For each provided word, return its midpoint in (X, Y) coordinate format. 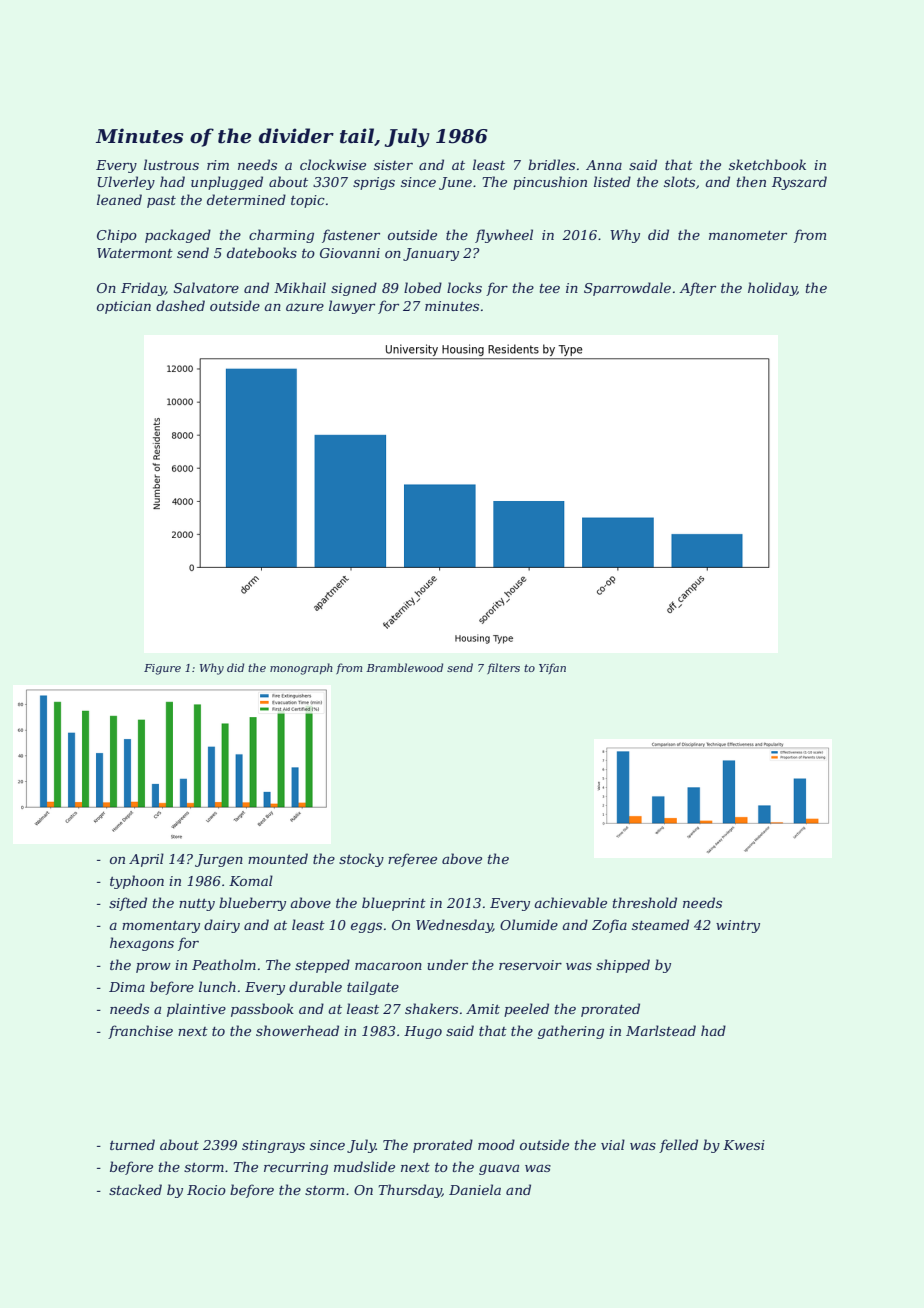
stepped (322, 966)
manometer (748, 235)
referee (412, 860)
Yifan (552, 668)
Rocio (206, 1190)
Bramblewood (404, 667)
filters (503, 668)
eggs (366, 927)
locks (464, 287)
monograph (301, 669)
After (697, 289)
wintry (738, 926)
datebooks (262, 252)
